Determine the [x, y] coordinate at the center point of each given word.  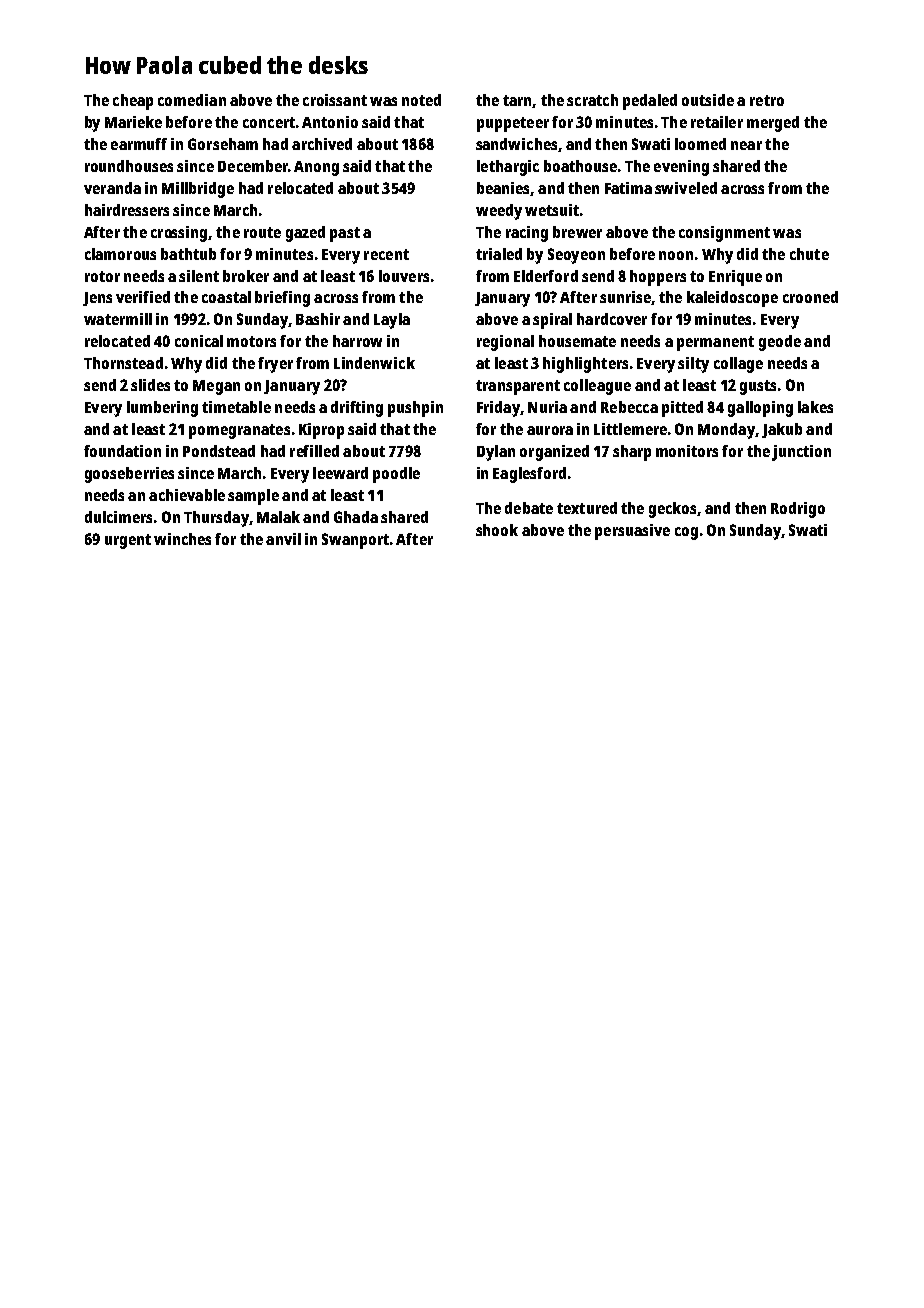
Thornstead [123, 363]
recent [386, 254]
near [746, 145]
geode [780, 343]
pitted [682, 409]
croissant [335, 100]
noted [421, 100]
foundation [122, 451]
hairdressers [127, 210]
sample [253, 497]
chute [809, 254]
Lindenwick [374, 363]
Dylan [496, 453]
